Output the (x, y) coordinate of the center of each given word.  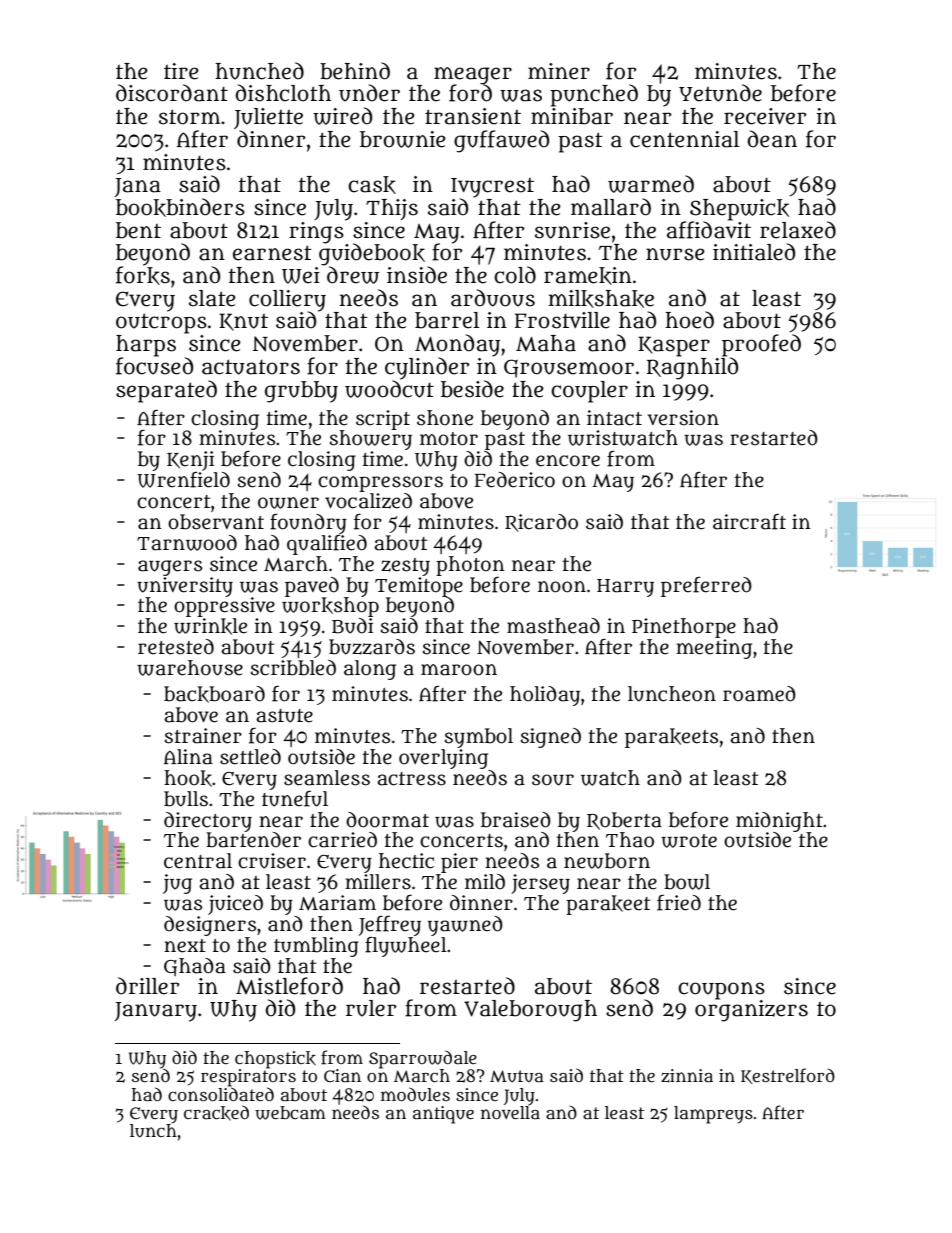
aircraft (749, 522)
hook (188, 778)
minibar (572, 116)
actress (411, 779)
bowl (687, 882)
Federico (515, 480)
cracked (216, 1113)
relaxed (798, 230)
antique (443, 1115)
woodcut (389, 389)
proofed (761, 345)
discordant (172, 93)
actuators (251, 367)
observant (216, 522)
